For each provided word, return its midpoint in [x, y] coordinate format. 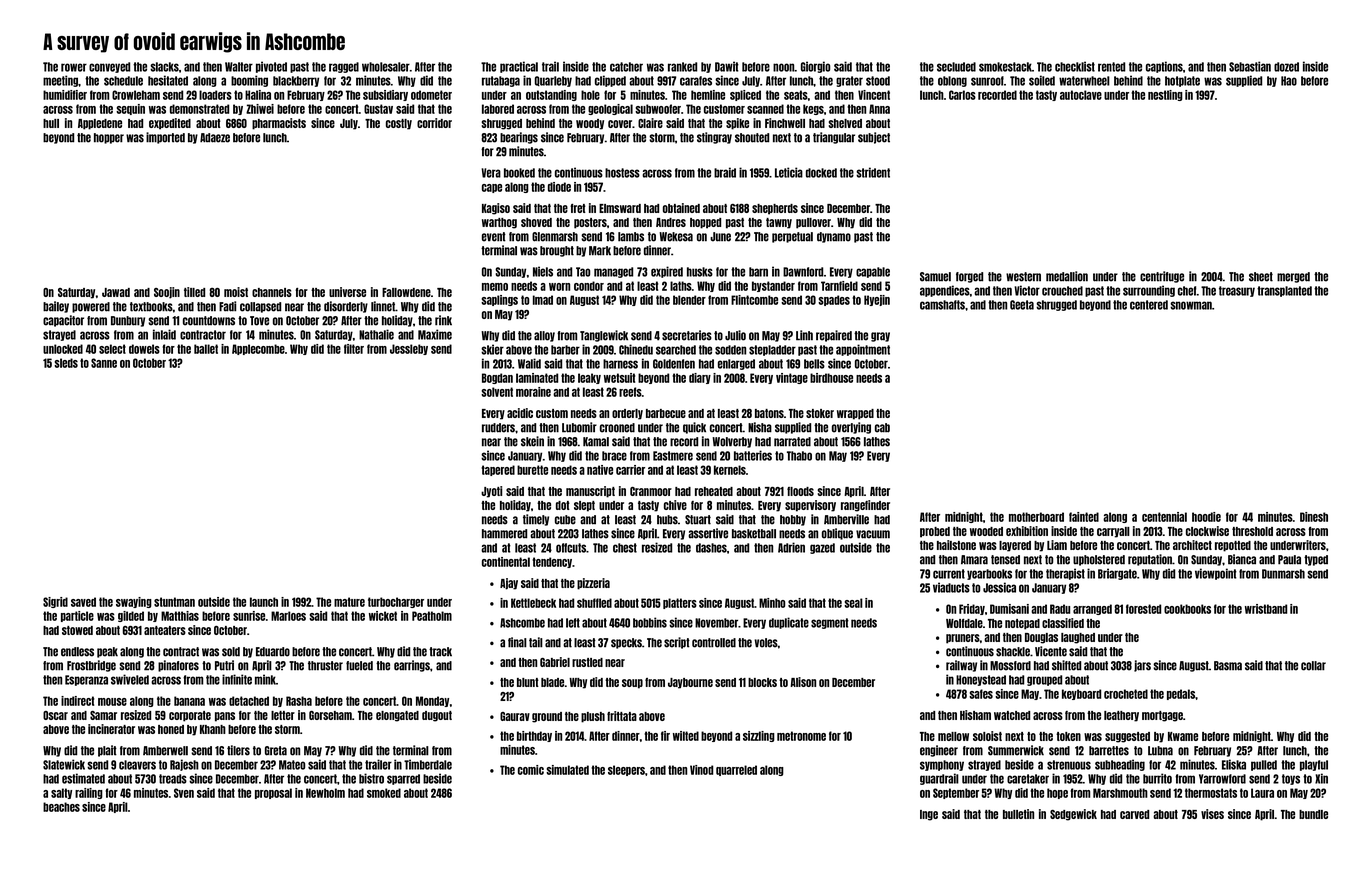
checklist [1075, 66]
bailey [56, 307]
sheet [1261, 277]
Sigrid [55, 602]
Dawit [727, 66]
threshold [1252, 531]
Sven [184, 793]
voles [766, 643]
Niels [543, 271]
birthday [534, 736]
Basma [1228, 666]
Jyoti [491, 492]
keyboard [1081, 694]
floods [800, 491]
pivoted [271, 67]
